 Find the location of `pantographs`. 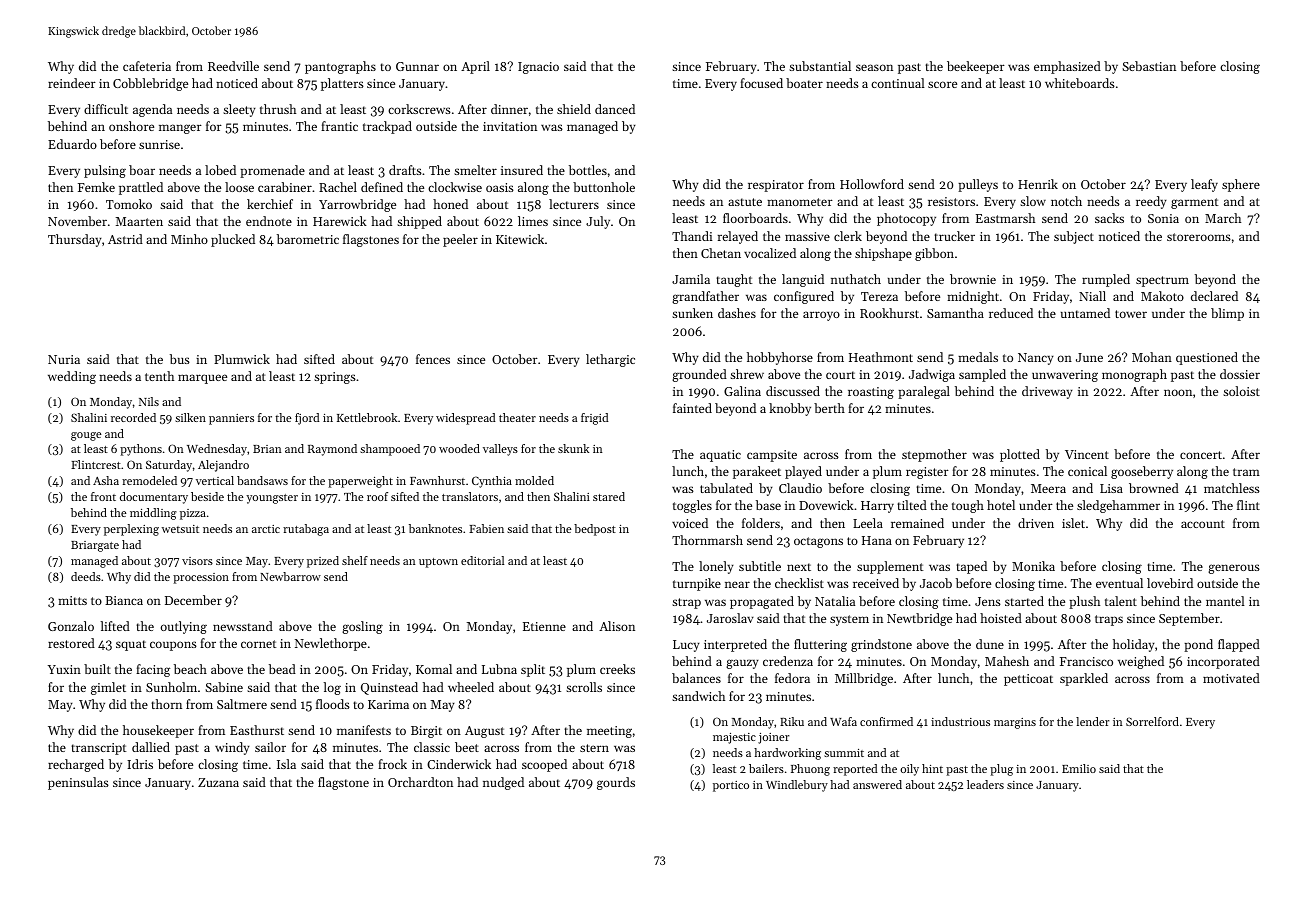

pantographs is located at coordinates (340, 67).
